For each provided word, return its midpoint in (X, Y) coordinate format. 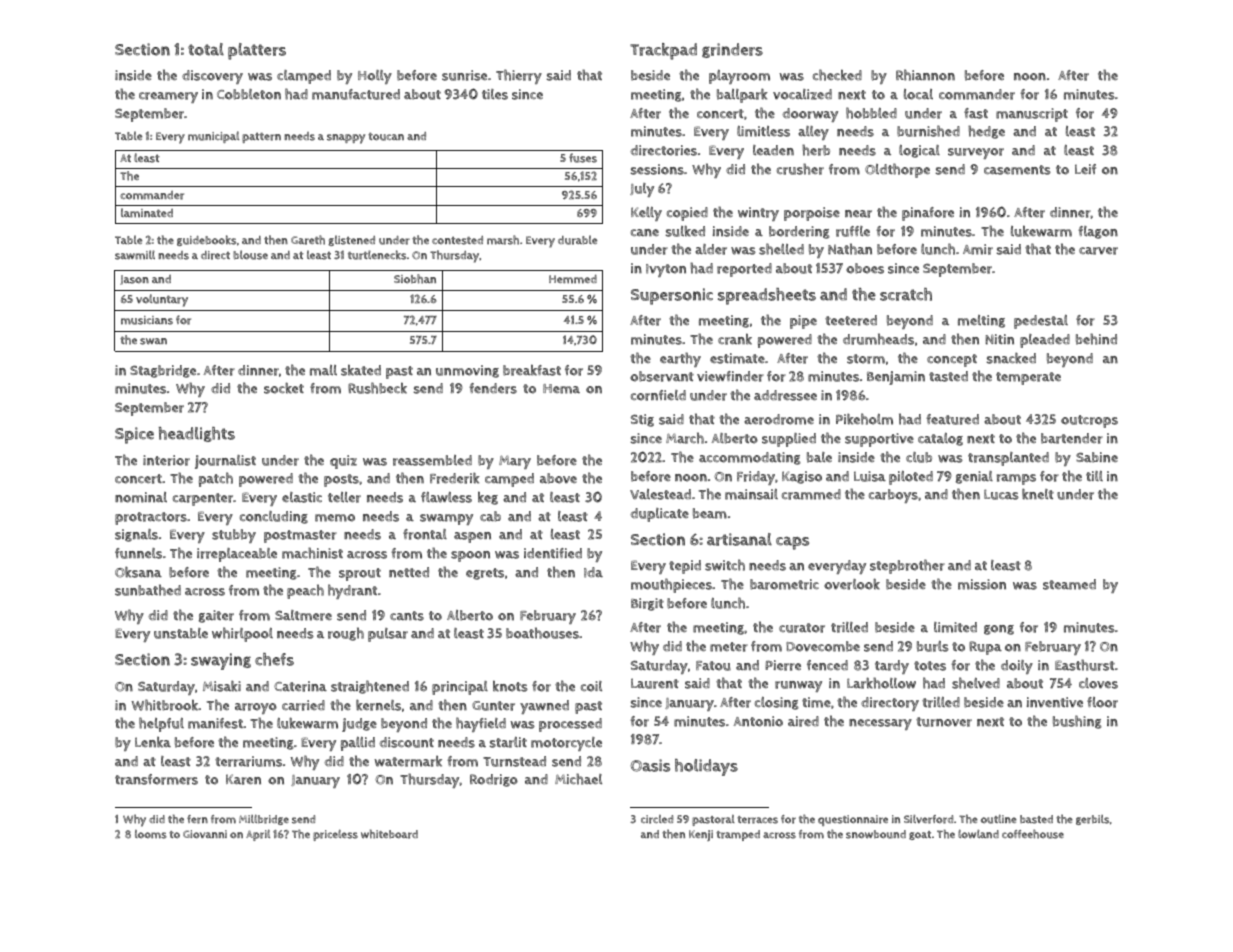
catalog (940, 439)
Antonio (758, 721)
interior (166, 460)
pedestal (1041, 321)
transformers (156, 779)
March (685, 438)
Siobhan (415, 279)
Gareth (308, 240)
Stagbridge (163, 371)
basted (1036, 819)
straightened (370, 687)
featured (952, 419)
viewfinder (730, 376)
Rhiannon (925, 75)
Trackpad (663, 51)
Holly (375, 77)
